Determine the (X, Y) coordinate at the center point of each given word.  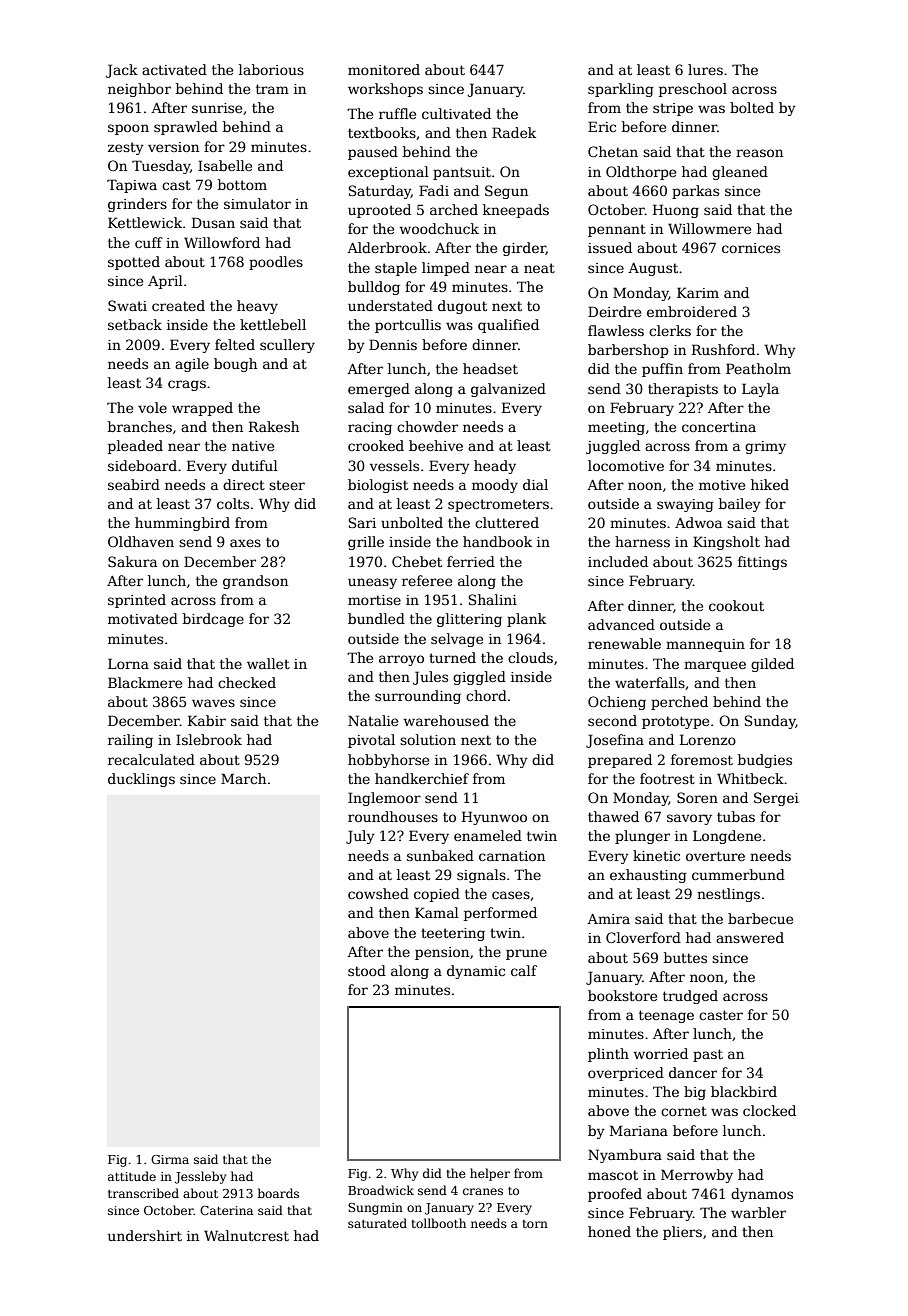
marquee (715, 666)
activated (174, 69)
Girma (170, 1159)
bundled (376, 618)
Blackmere (145, 682)
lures (705, 69)
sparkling (621, 90)
